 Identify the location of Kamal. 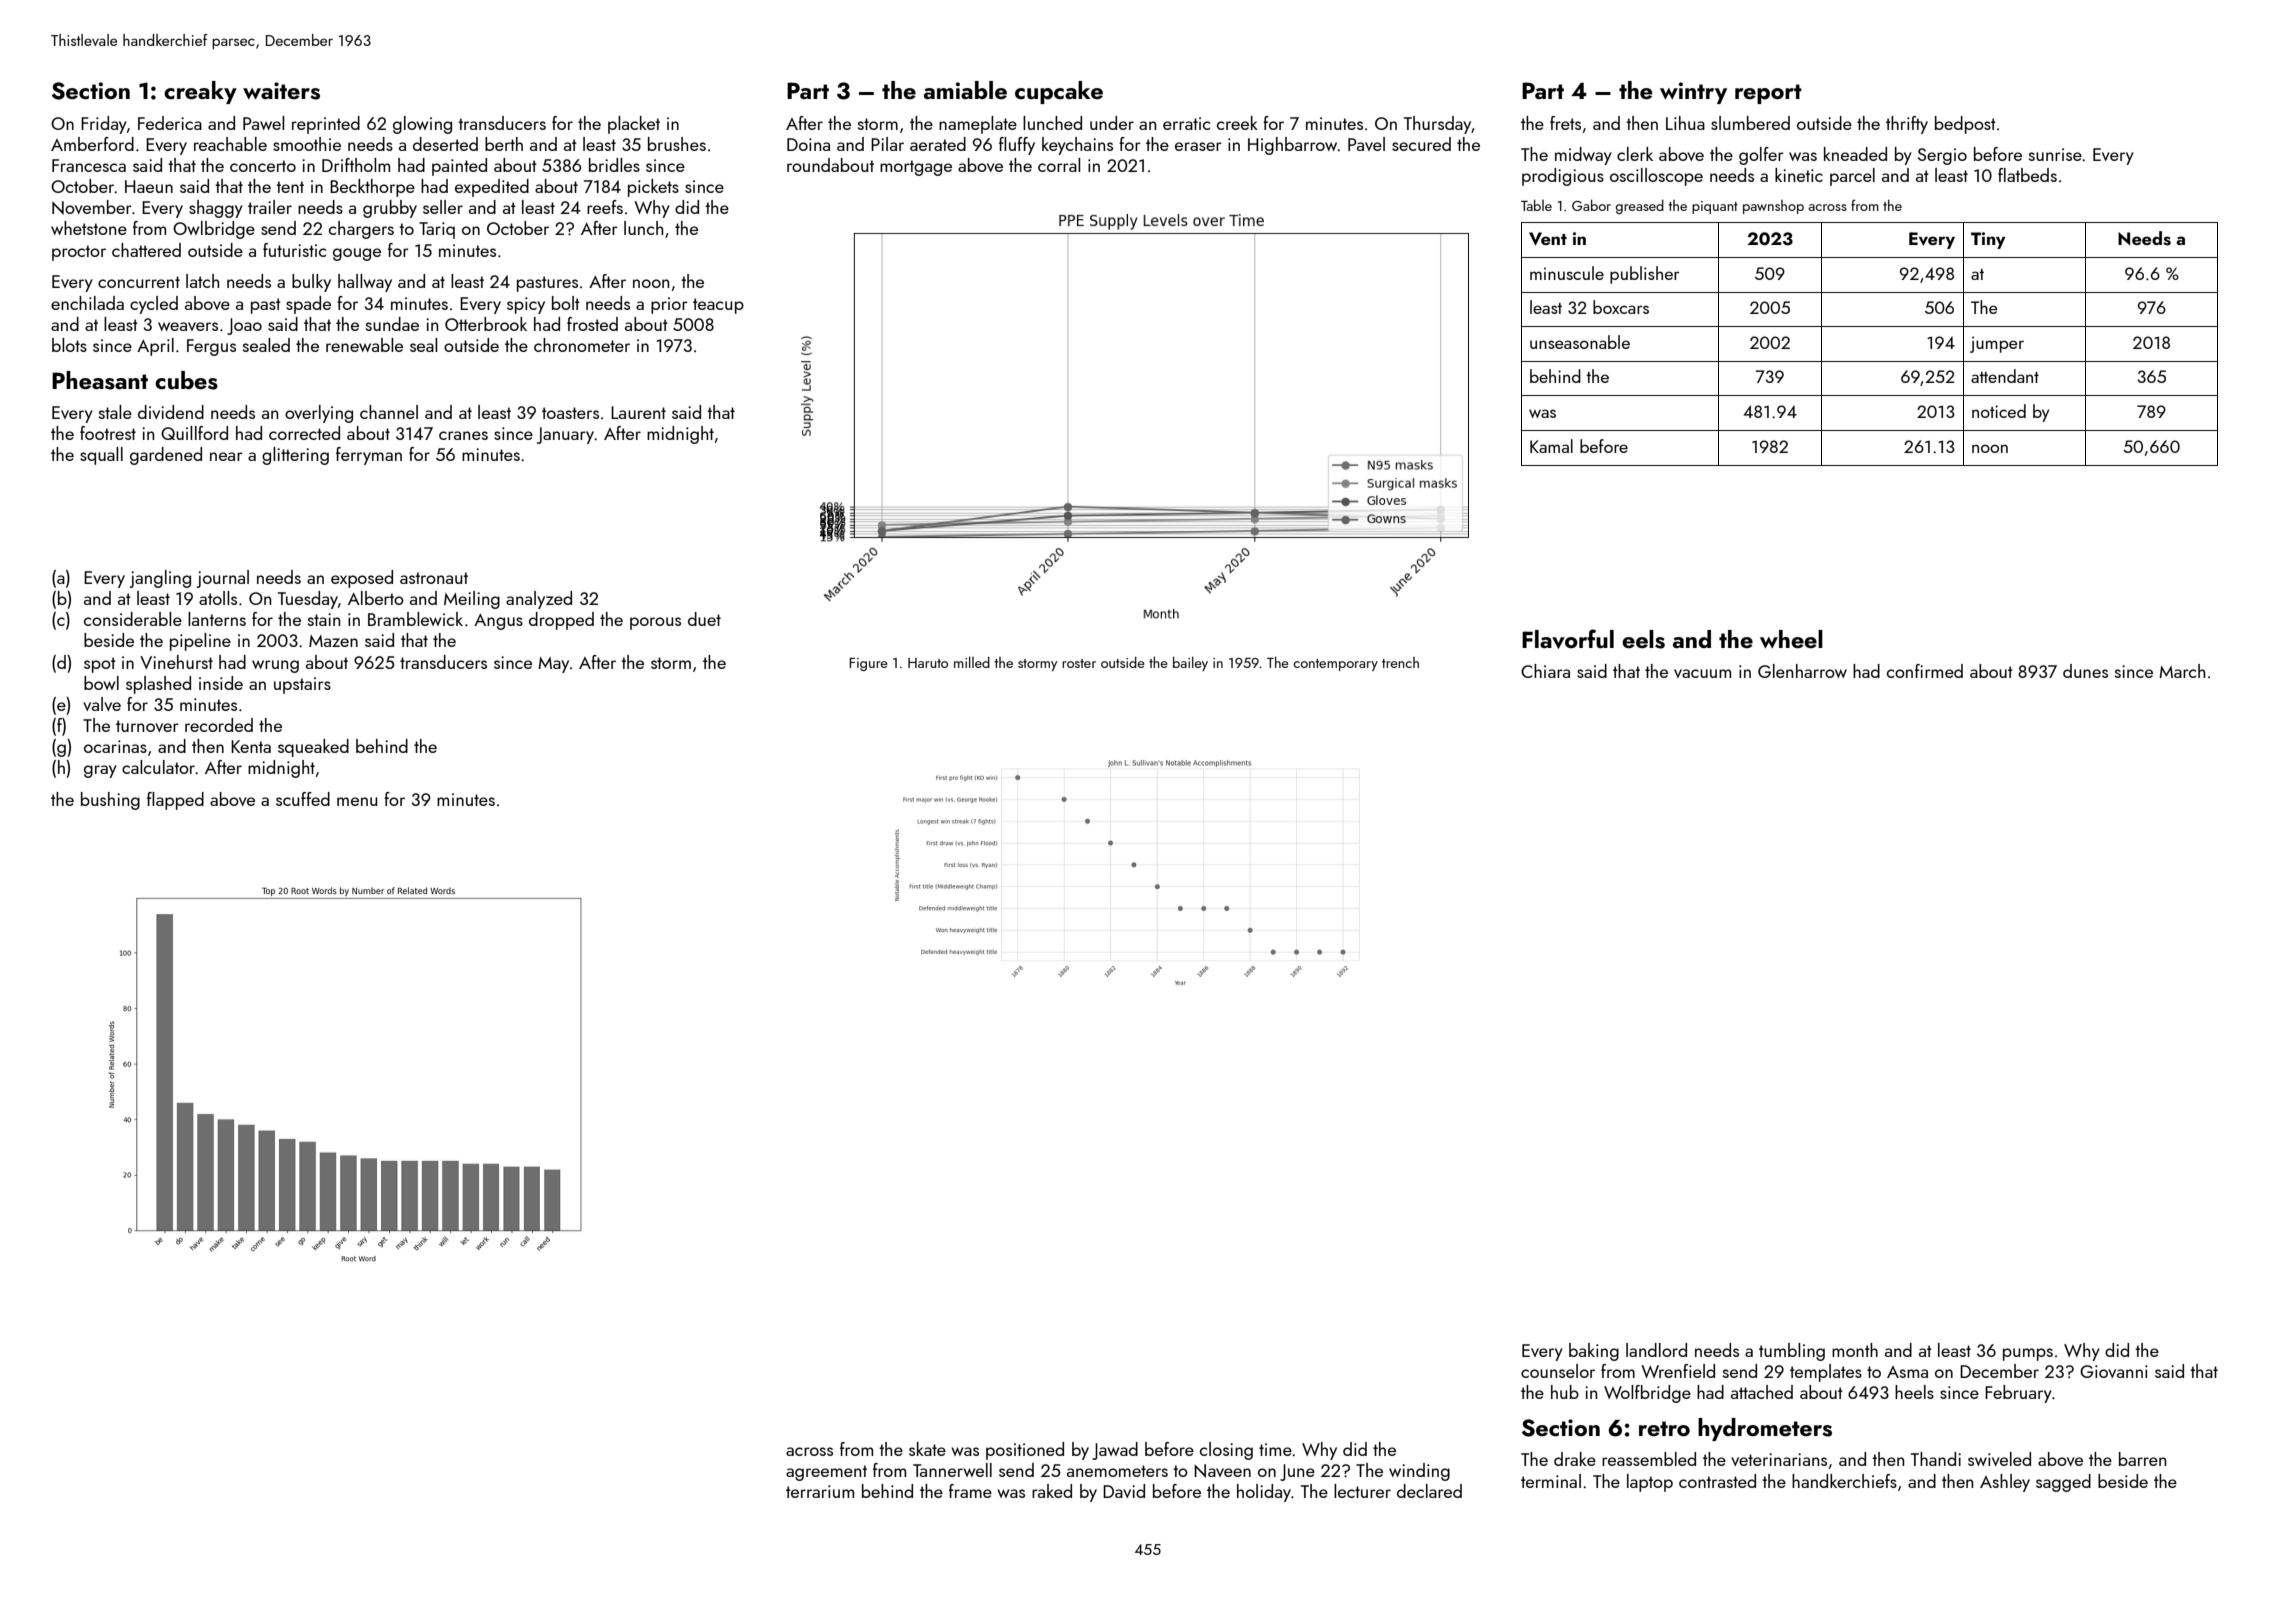
(1551, 446).
